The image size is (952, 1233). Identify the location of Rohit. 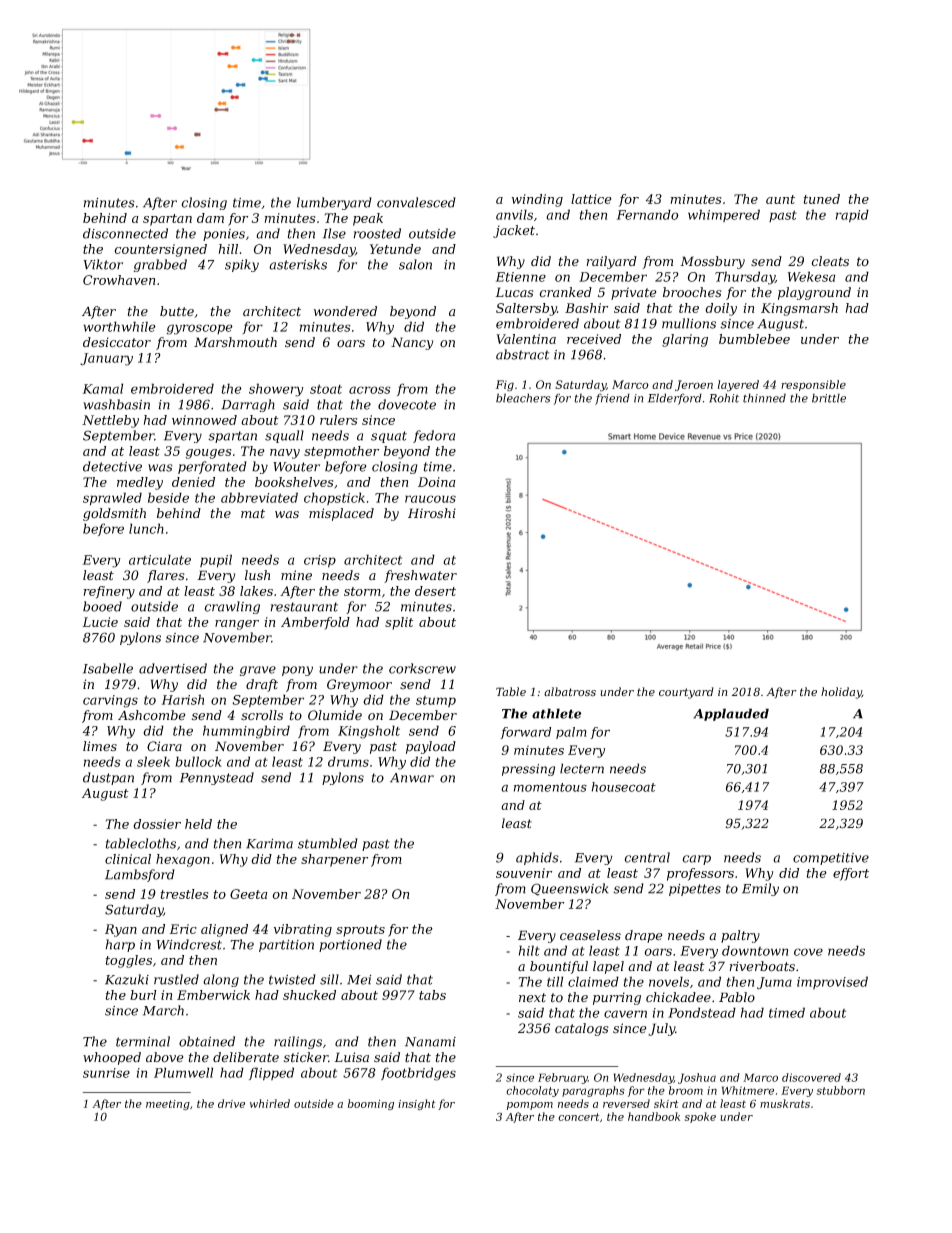
(724, 398).
